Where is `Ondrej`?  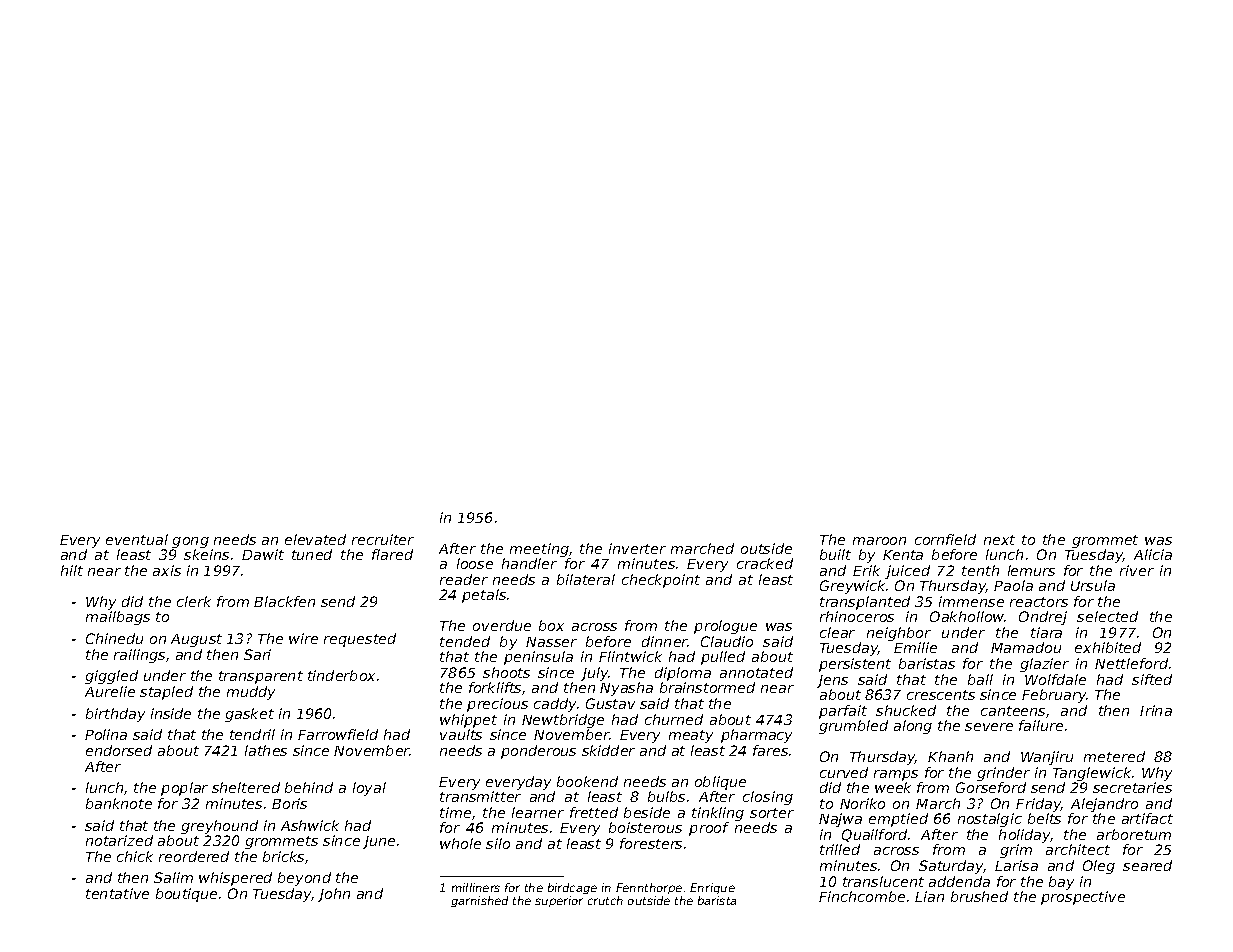
Ondrej is located at coordinates (1043, 618).
